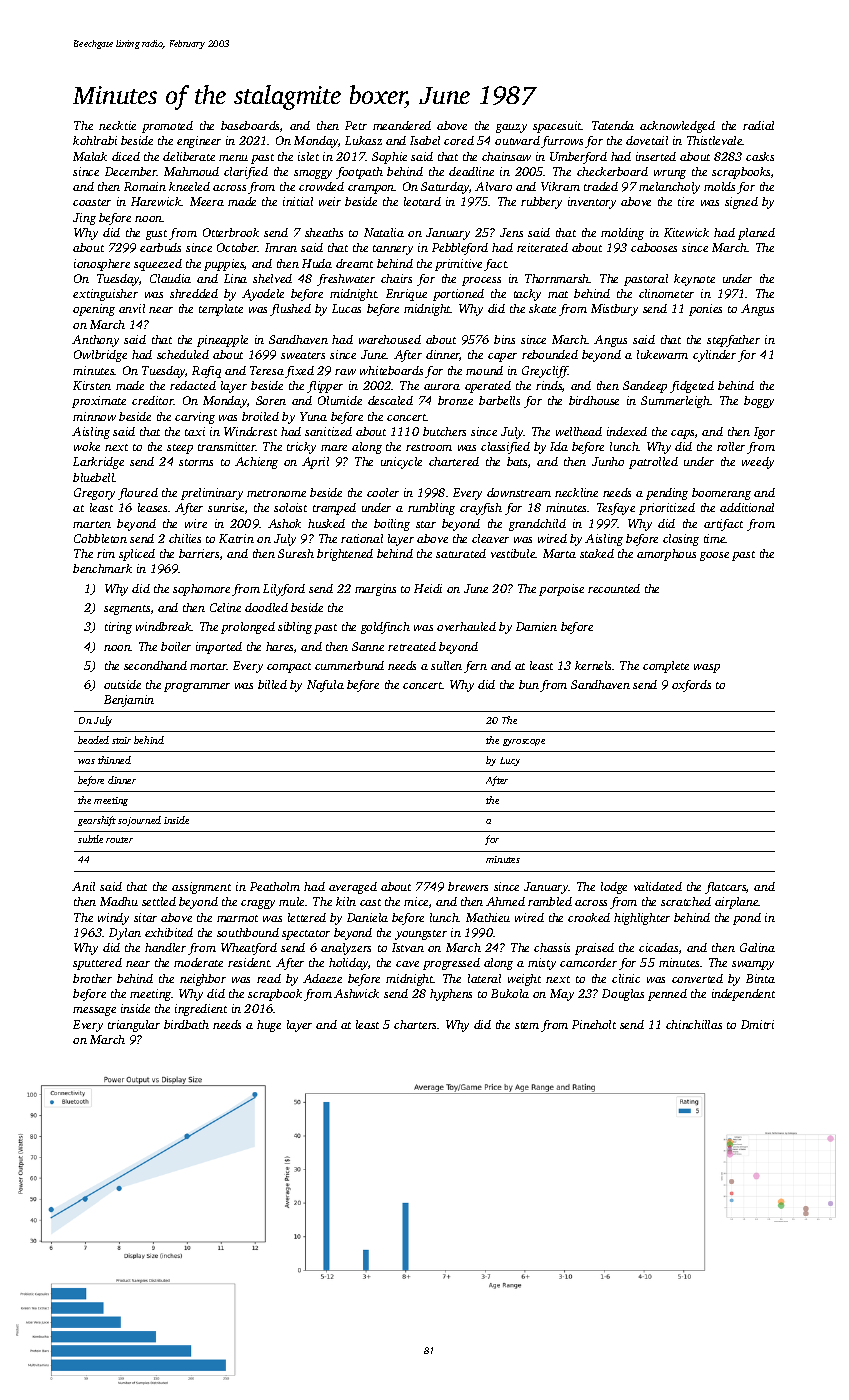  What do you see at coordinates (691, 686) in the document?
I see `oxfords` at bounding box center [691, 686].
